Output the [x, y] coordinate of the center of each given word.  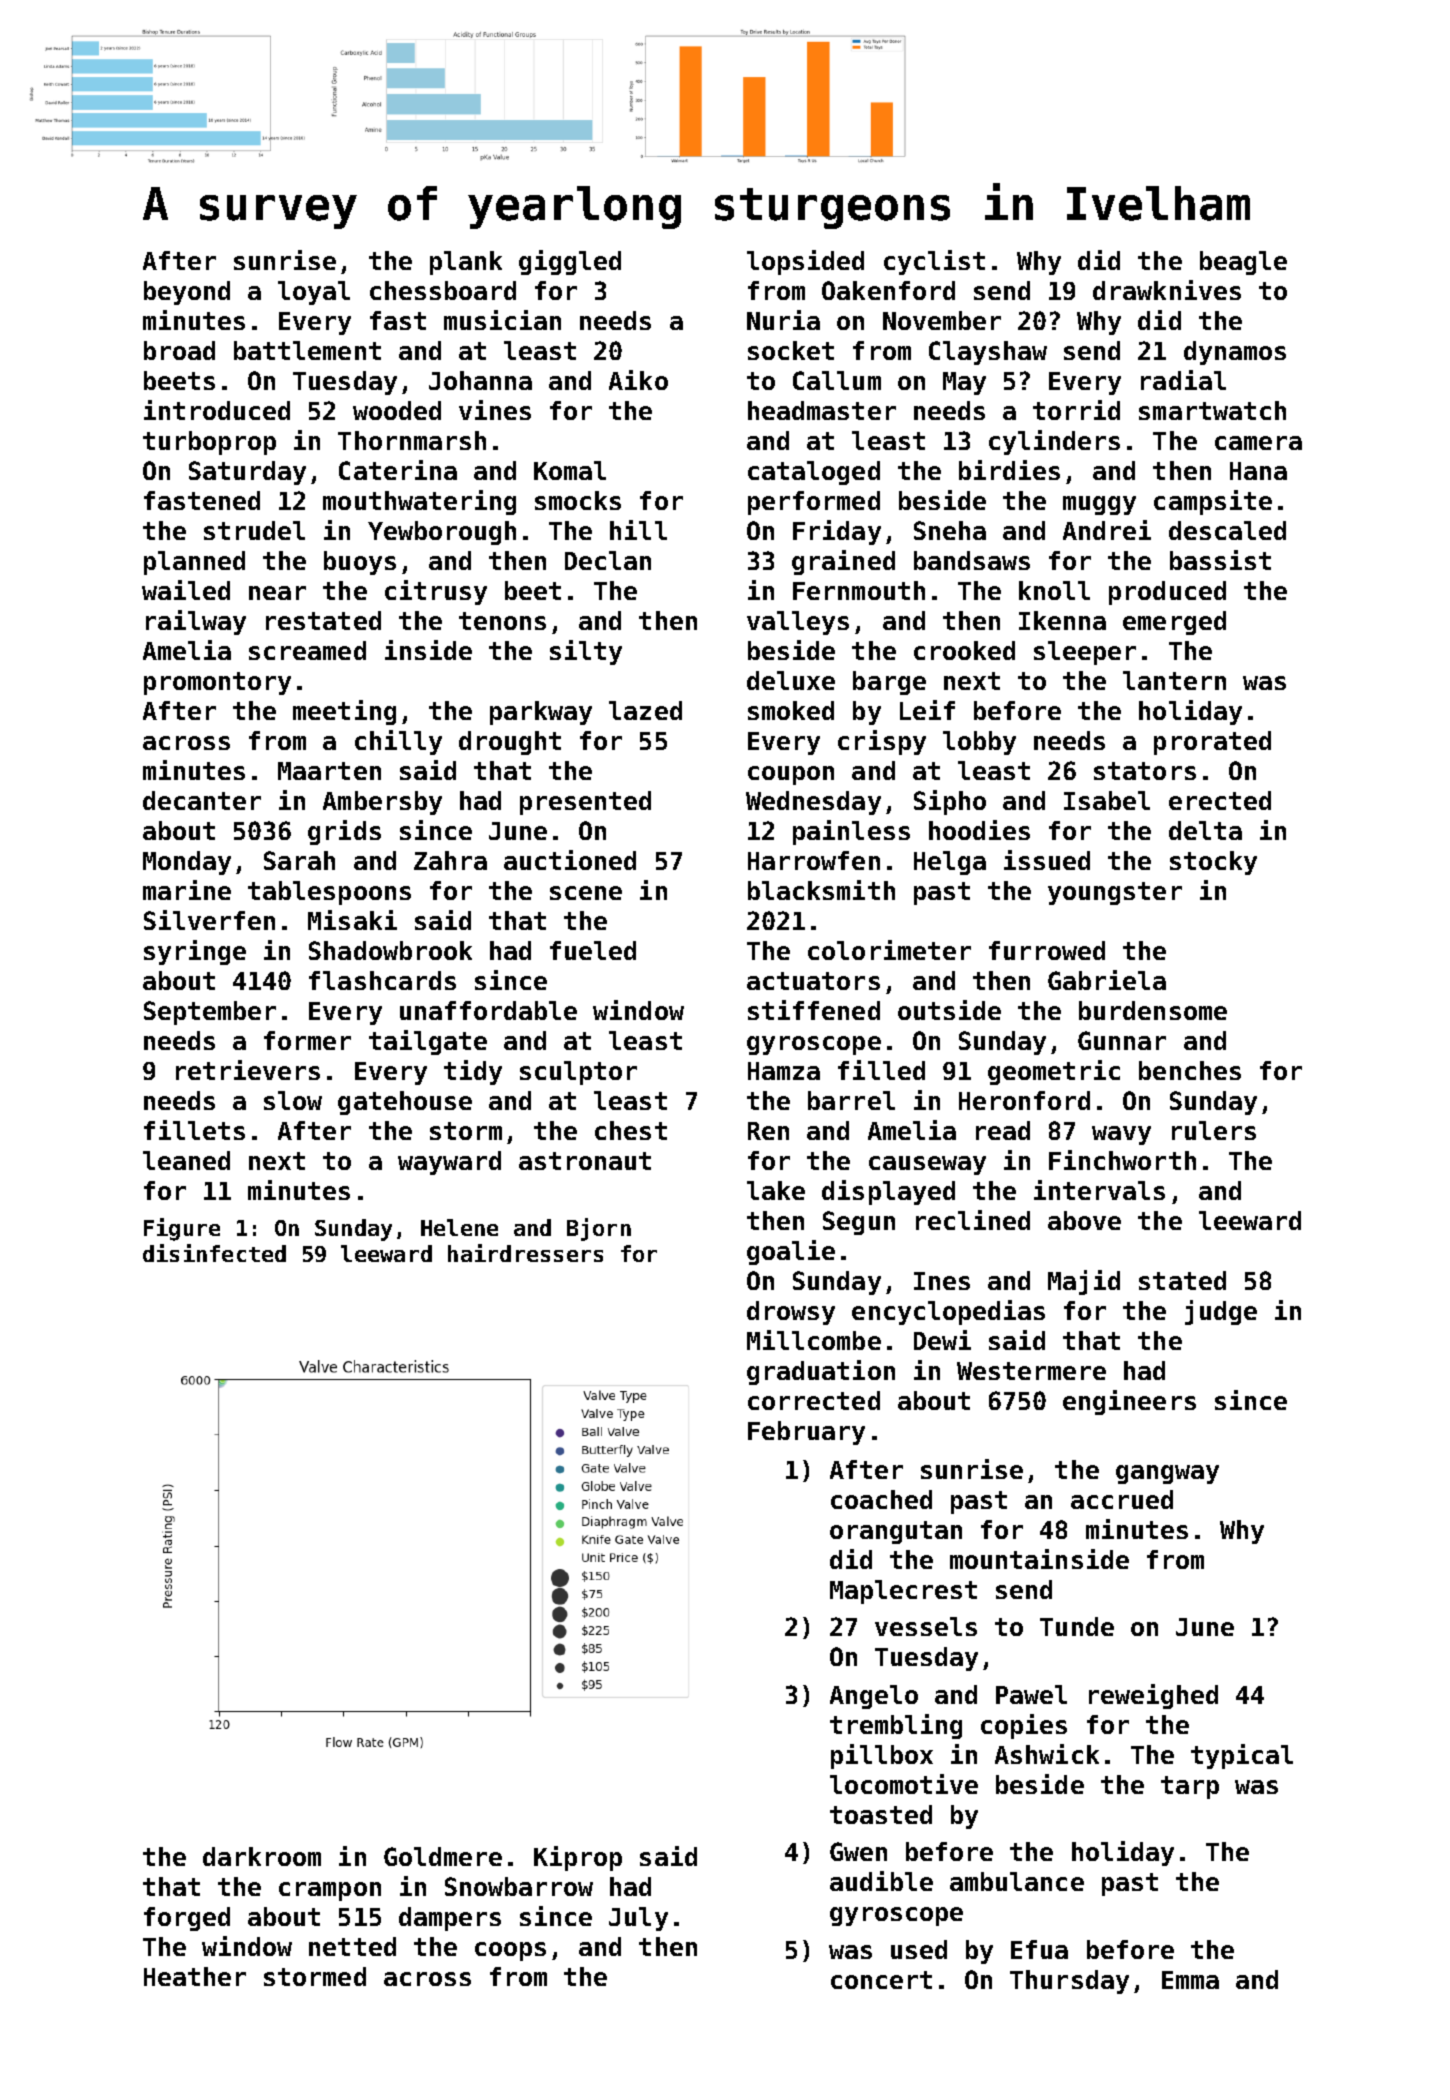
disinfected [214, 1253]
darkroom [262, 1856]
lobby [979, 743]
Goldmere [443, 1856]
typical [1242, 1756]
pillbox [882, 1756]
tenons [502, 621]
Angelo [874, 1697]
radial [1183, 380]
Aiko [638, 380]
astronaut [585, 1161]
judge [1221, 1312]
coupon [791, 775]
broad [179, 350]
